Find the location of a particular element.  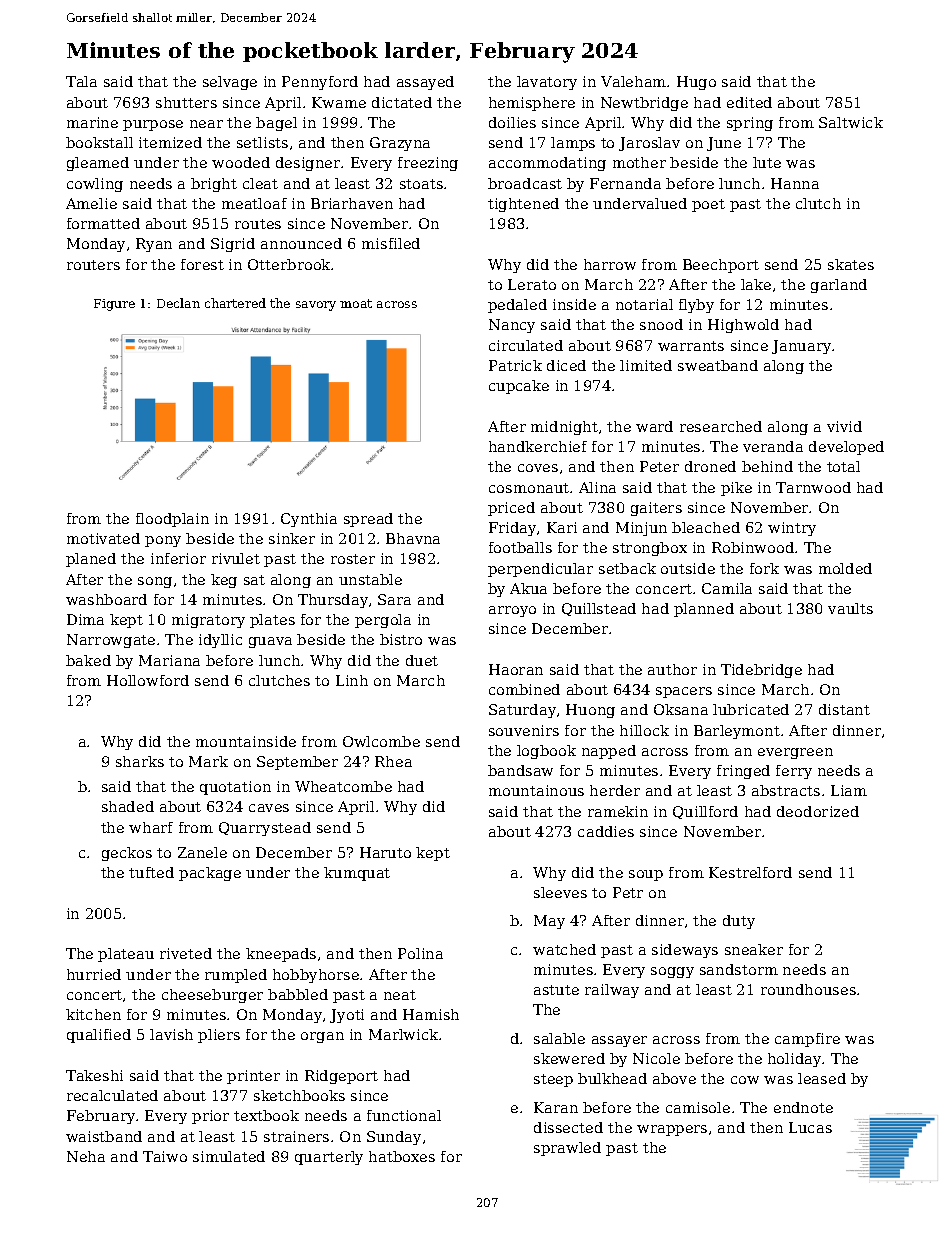

baked is located at coordinates (88, 660).
